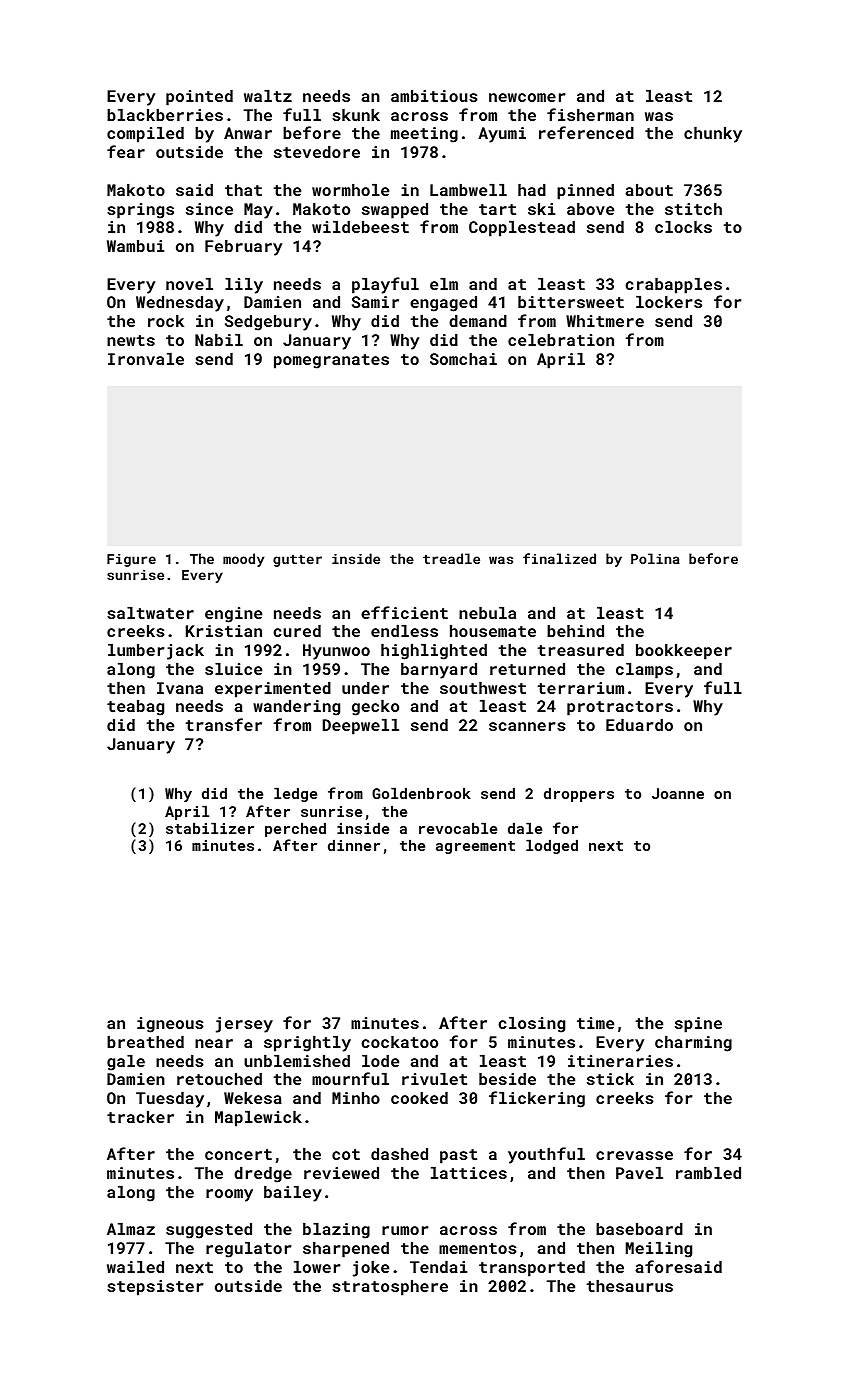 This screenshot has height=1400, width=849. I want to click on wailed, so click(135, 1267).
